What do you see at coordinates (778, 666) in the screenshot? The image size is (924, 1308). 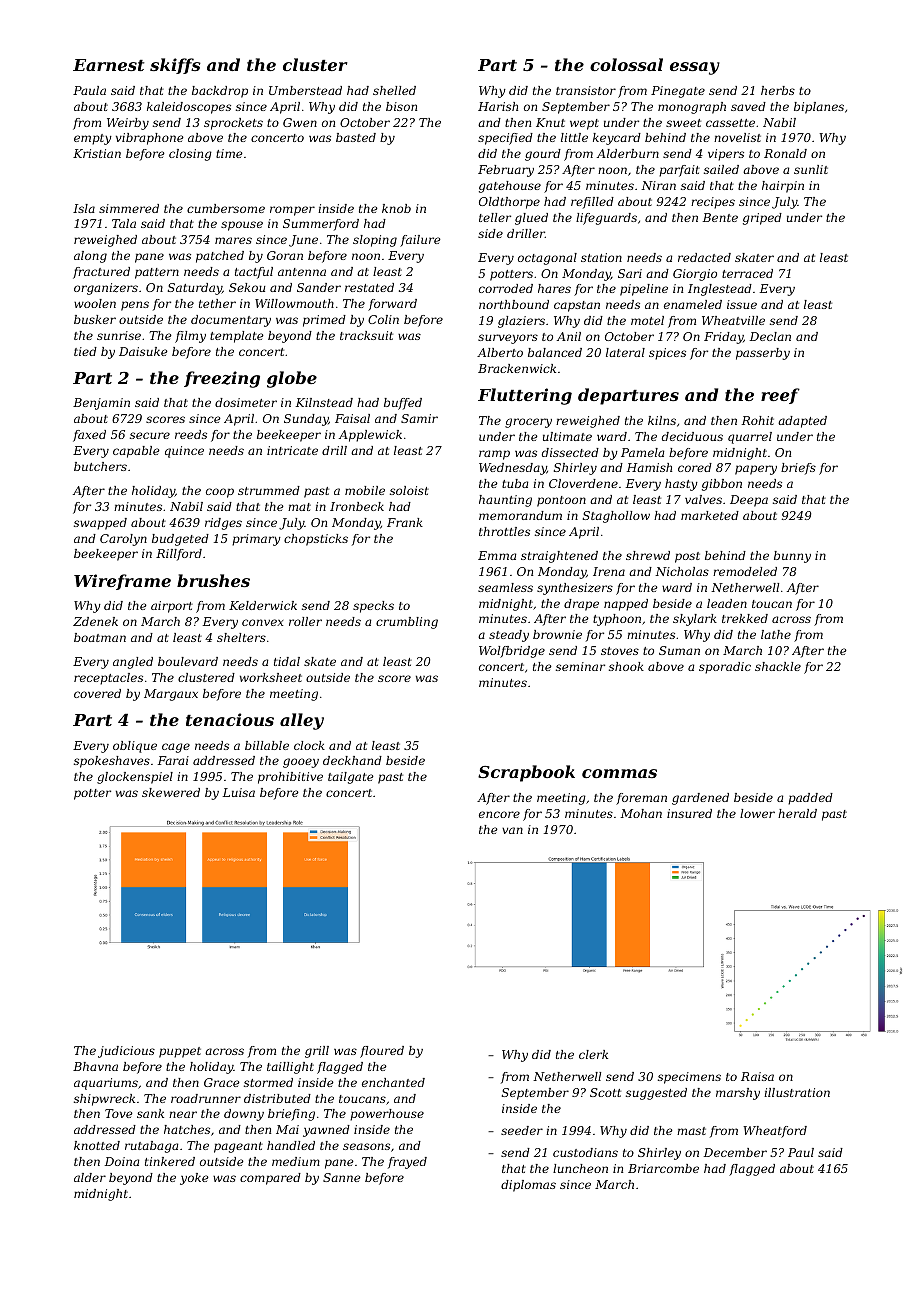 I see `shackle` at bounding box center [778, 666].
